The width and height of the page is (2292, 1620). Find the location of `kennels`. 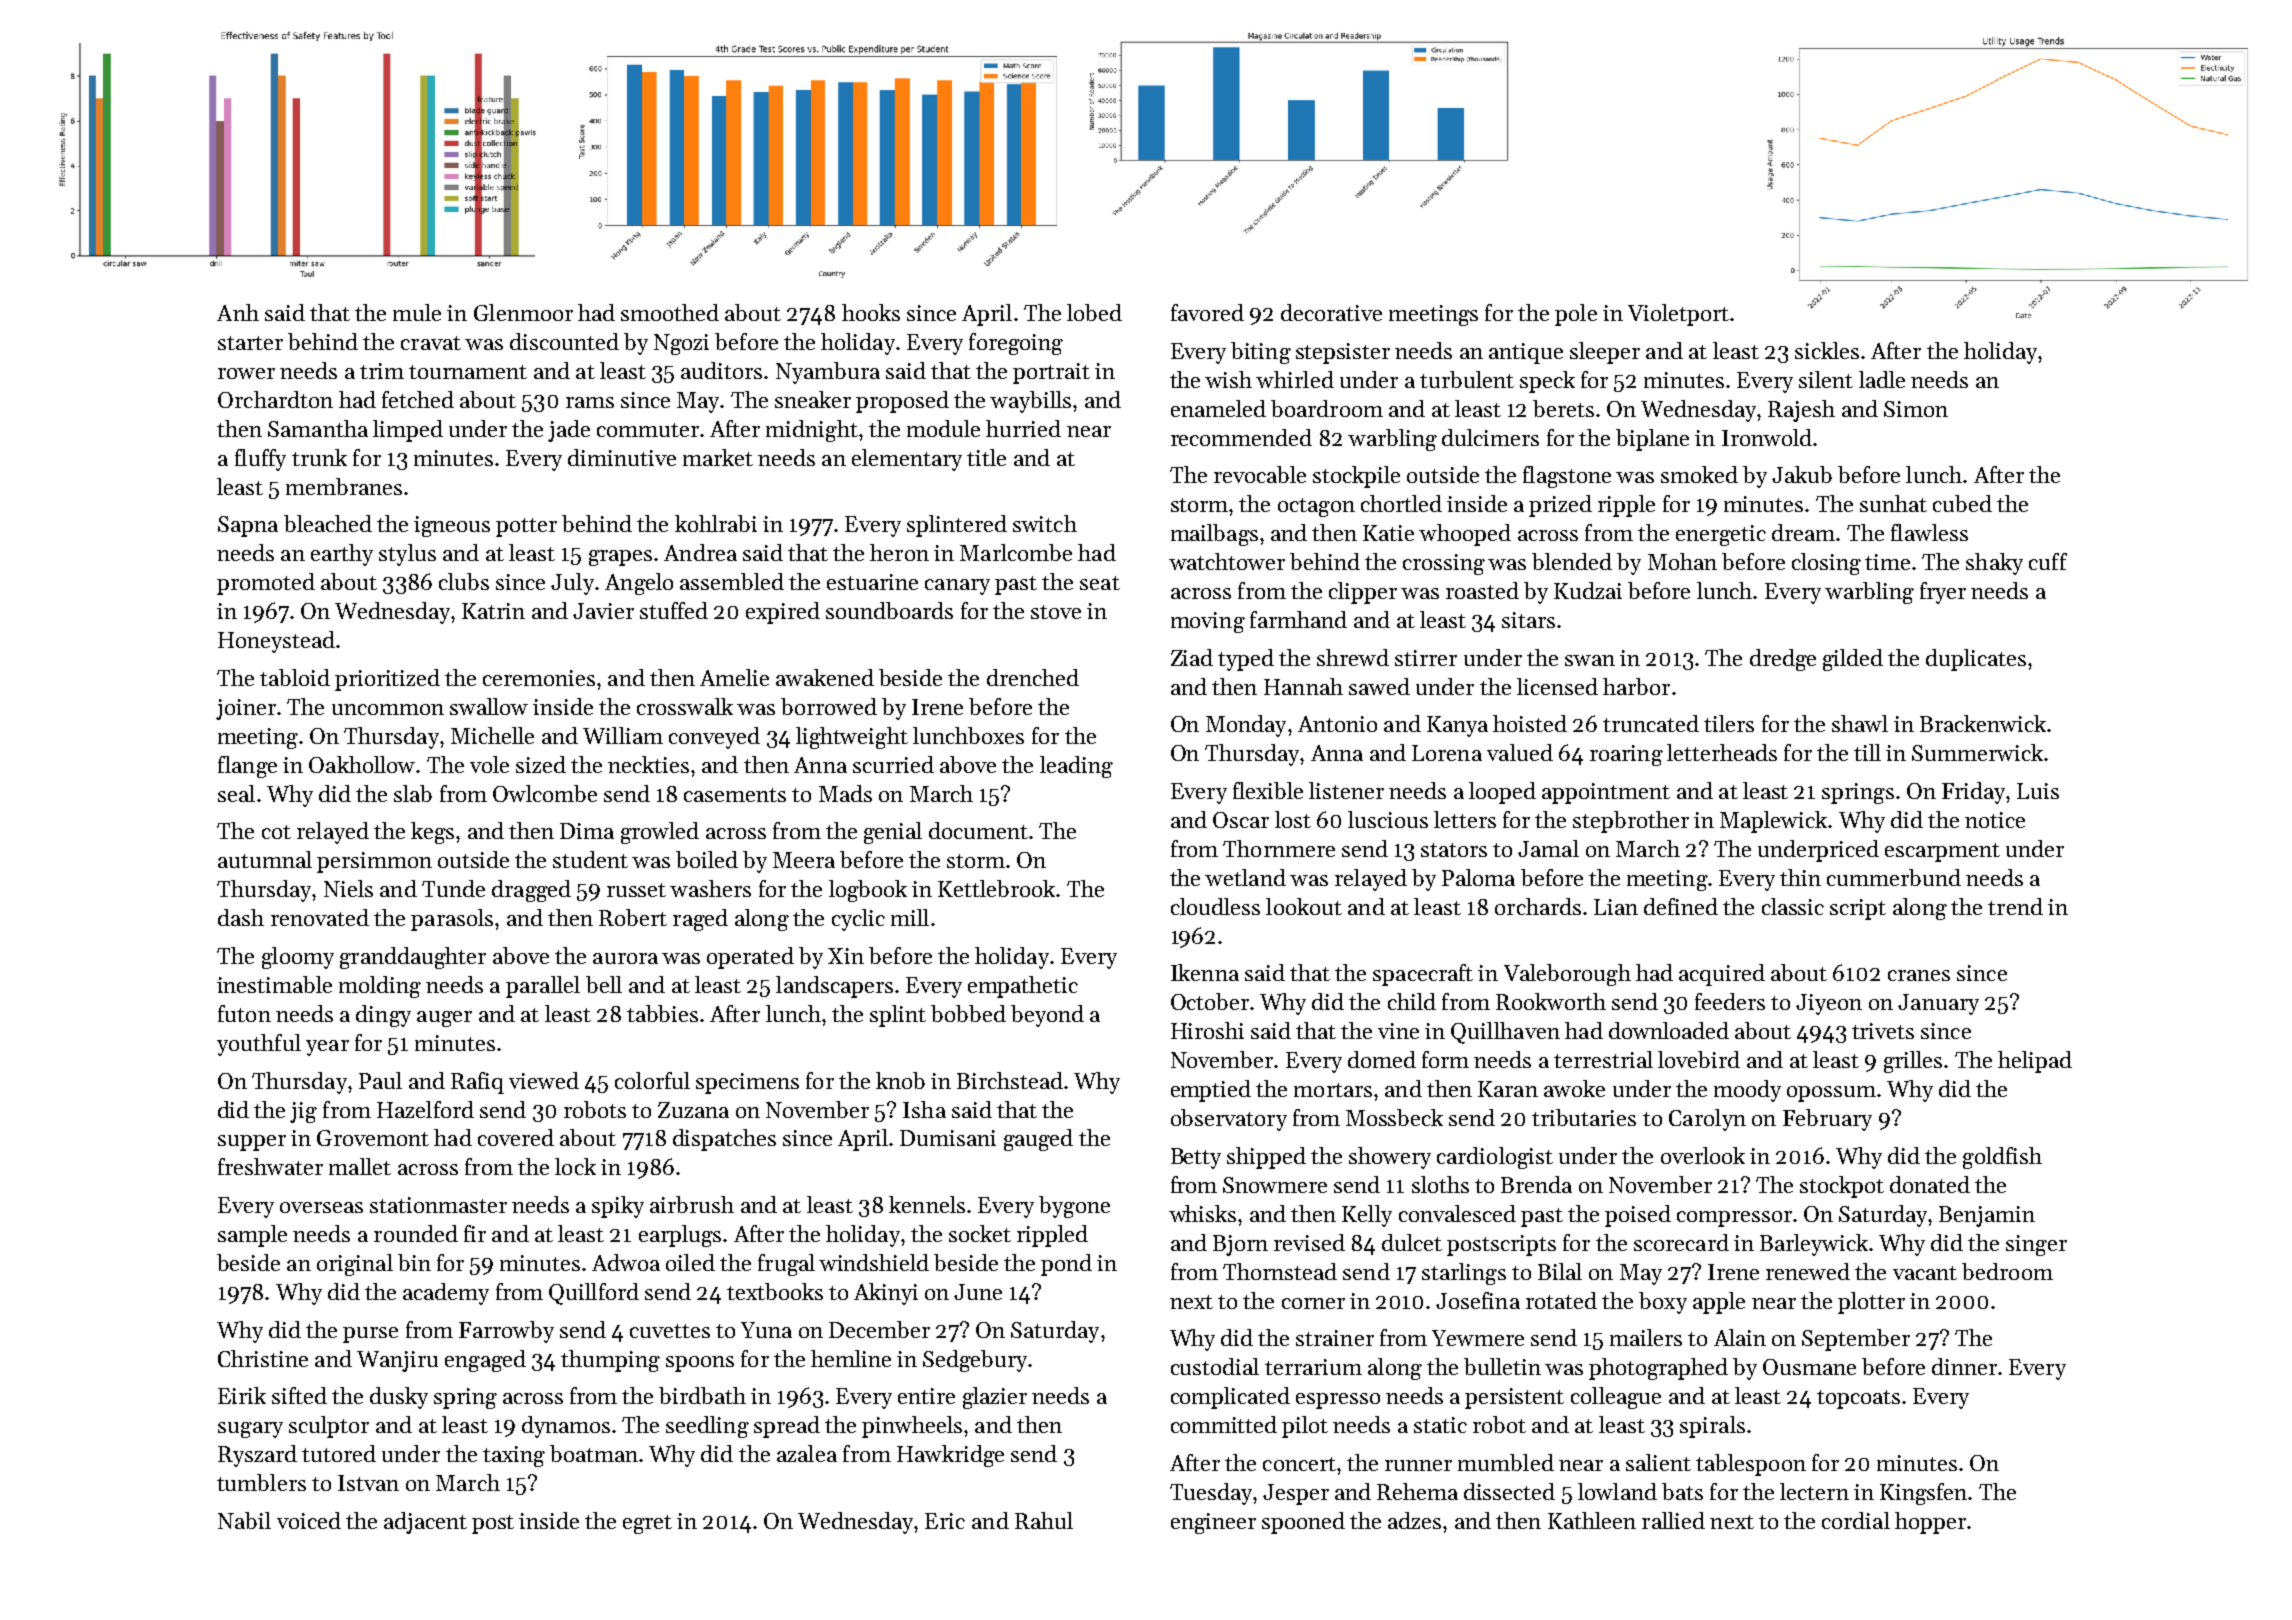

kennels is located at coordinates (927, 1204).
